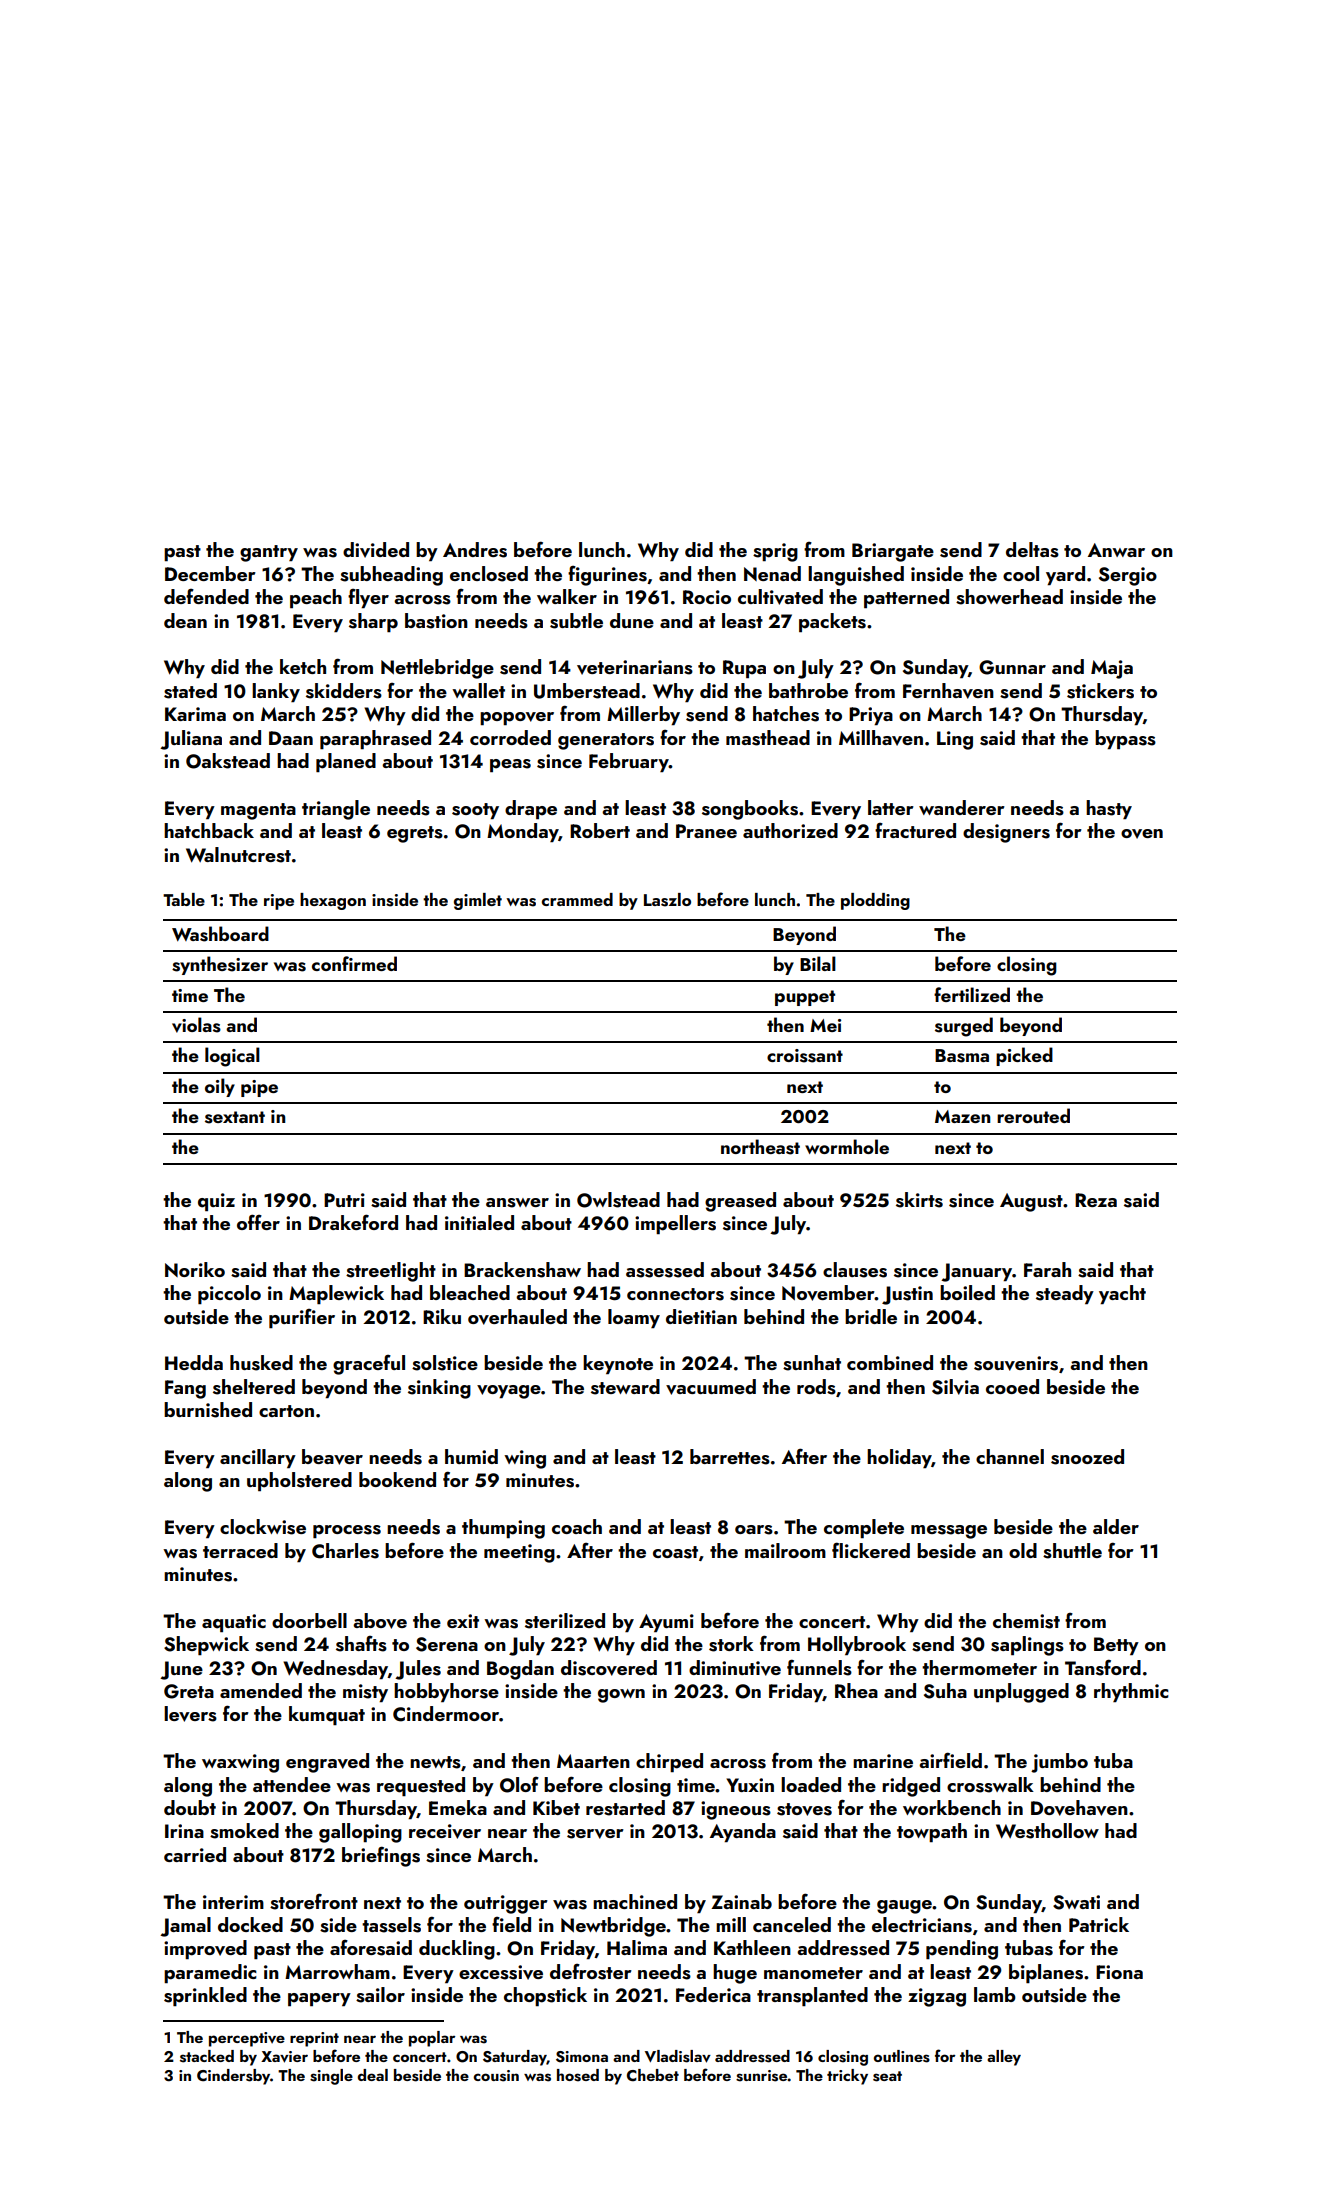 Image resolution: width=1341 pixels, height=2209 pixels. Describe the element at coordinates (240, 1550) in the document. I see `terraced` at that location.
